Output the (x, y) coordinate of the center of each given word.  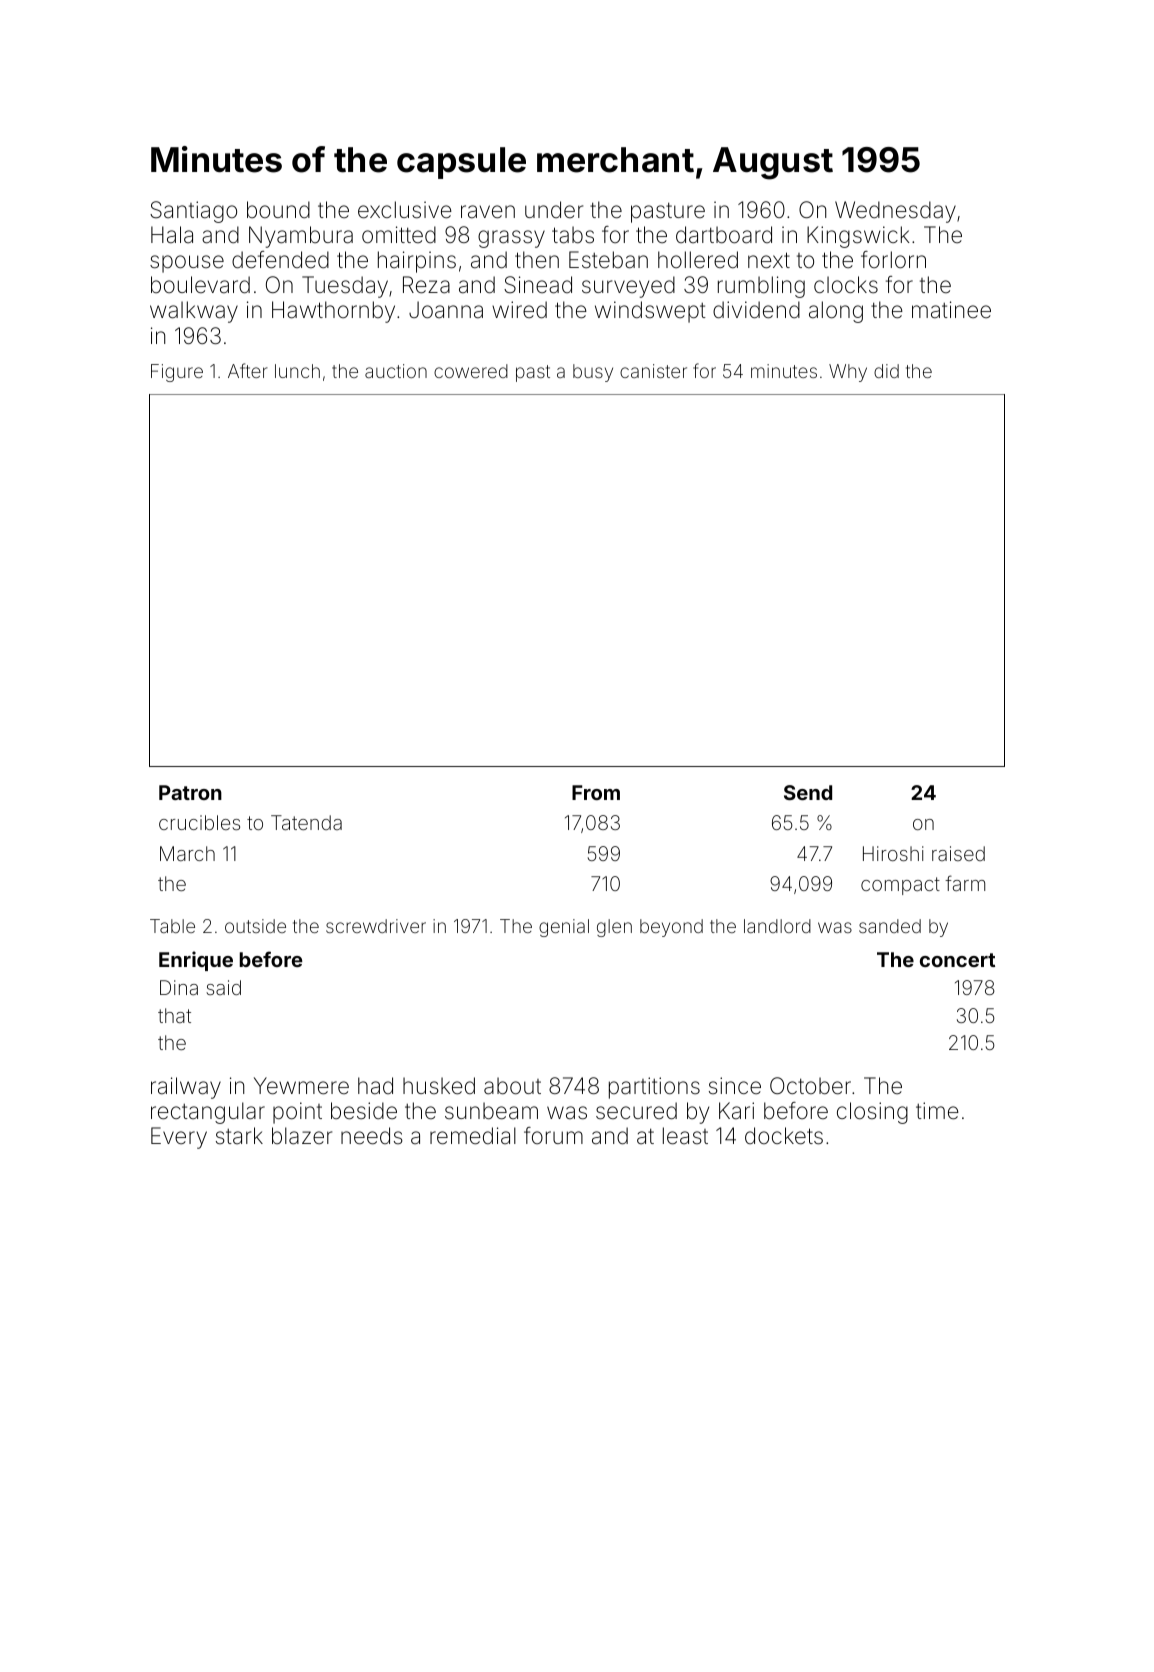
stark (239, 1136)
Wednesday (895, 212)
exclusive (405, 210)
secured (636, 1111)
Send (808, 792)
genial (564, 928)
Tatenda (306, 822)
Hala (172, 235)
